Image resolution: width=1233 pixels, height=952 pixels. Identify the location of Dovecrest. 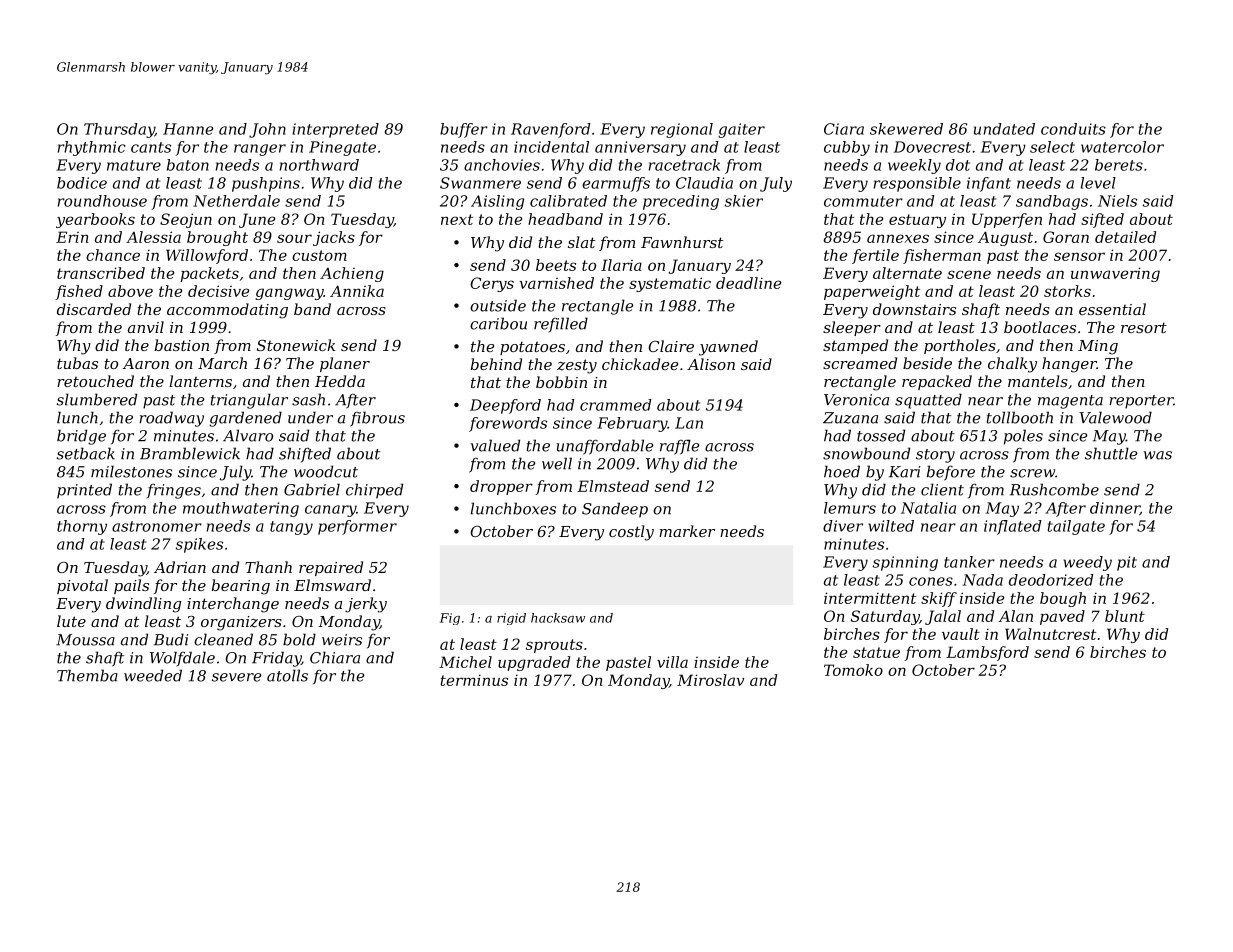
(932, 147).
